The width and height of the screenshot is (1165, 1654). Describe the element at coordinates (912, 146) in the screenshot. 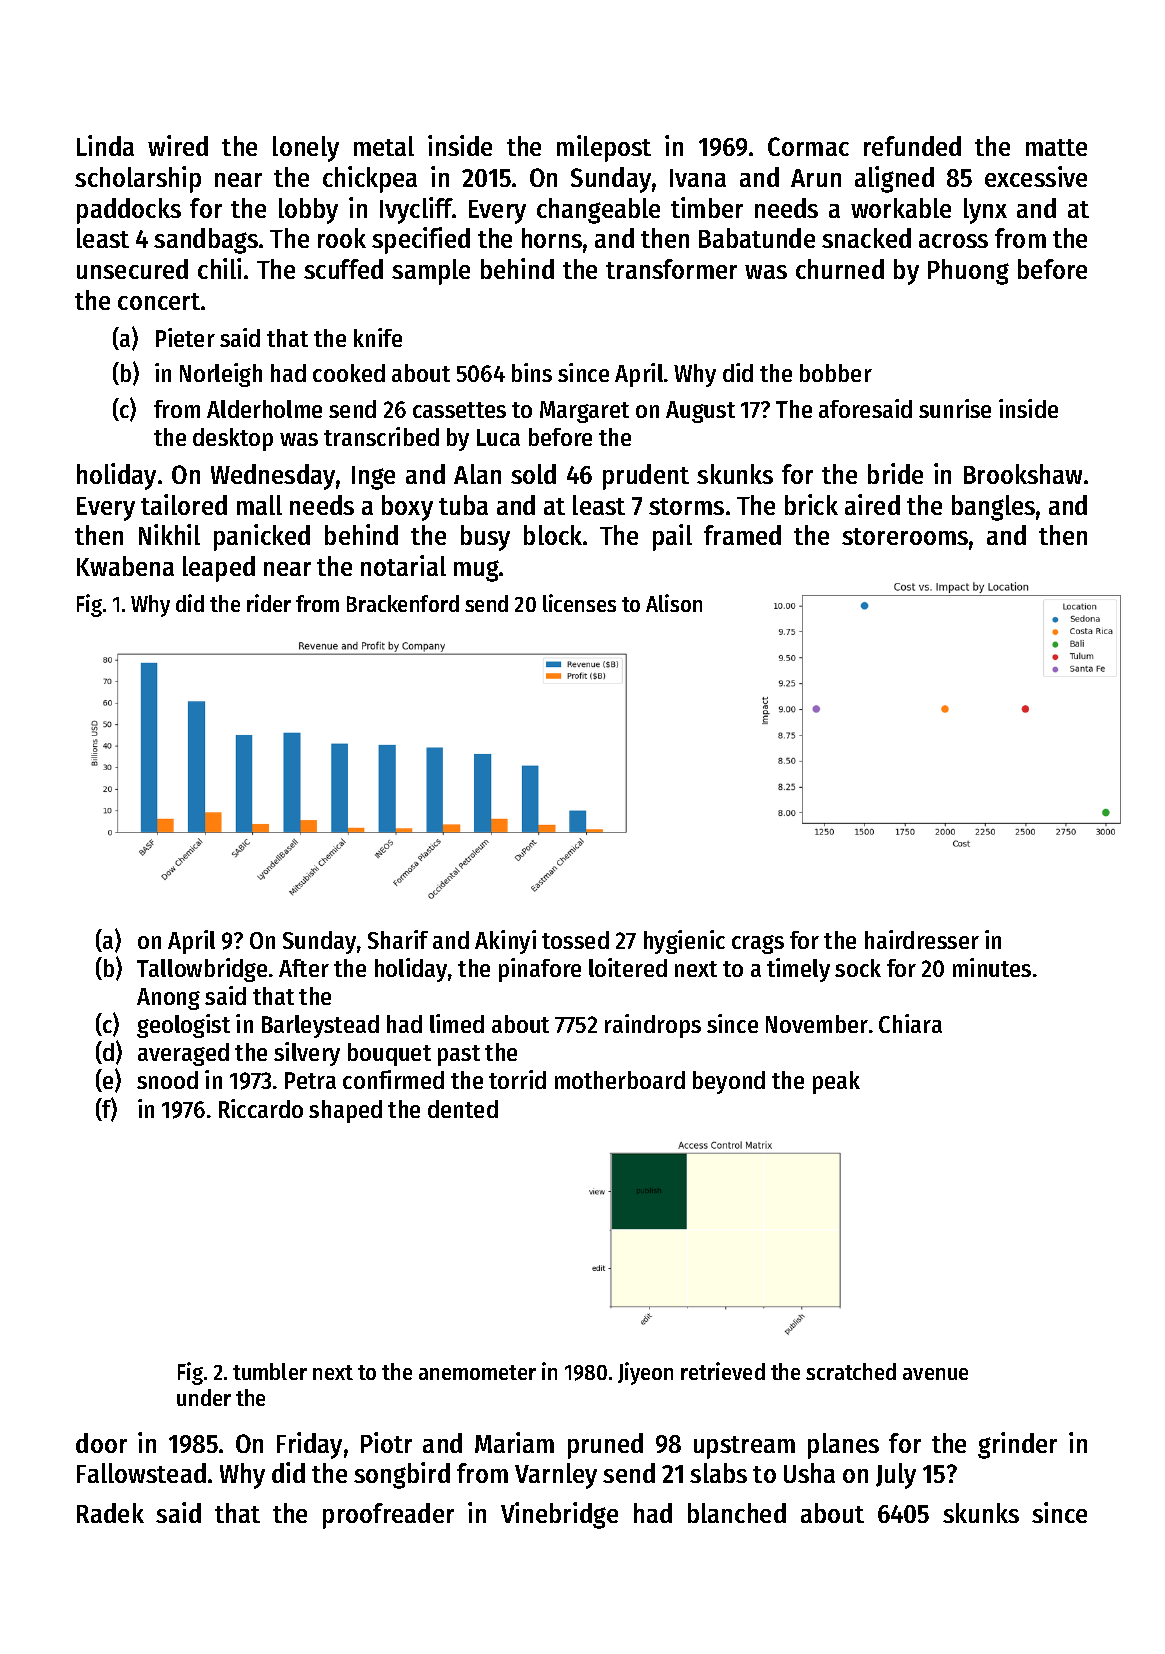

I see `refunded` at that location.
